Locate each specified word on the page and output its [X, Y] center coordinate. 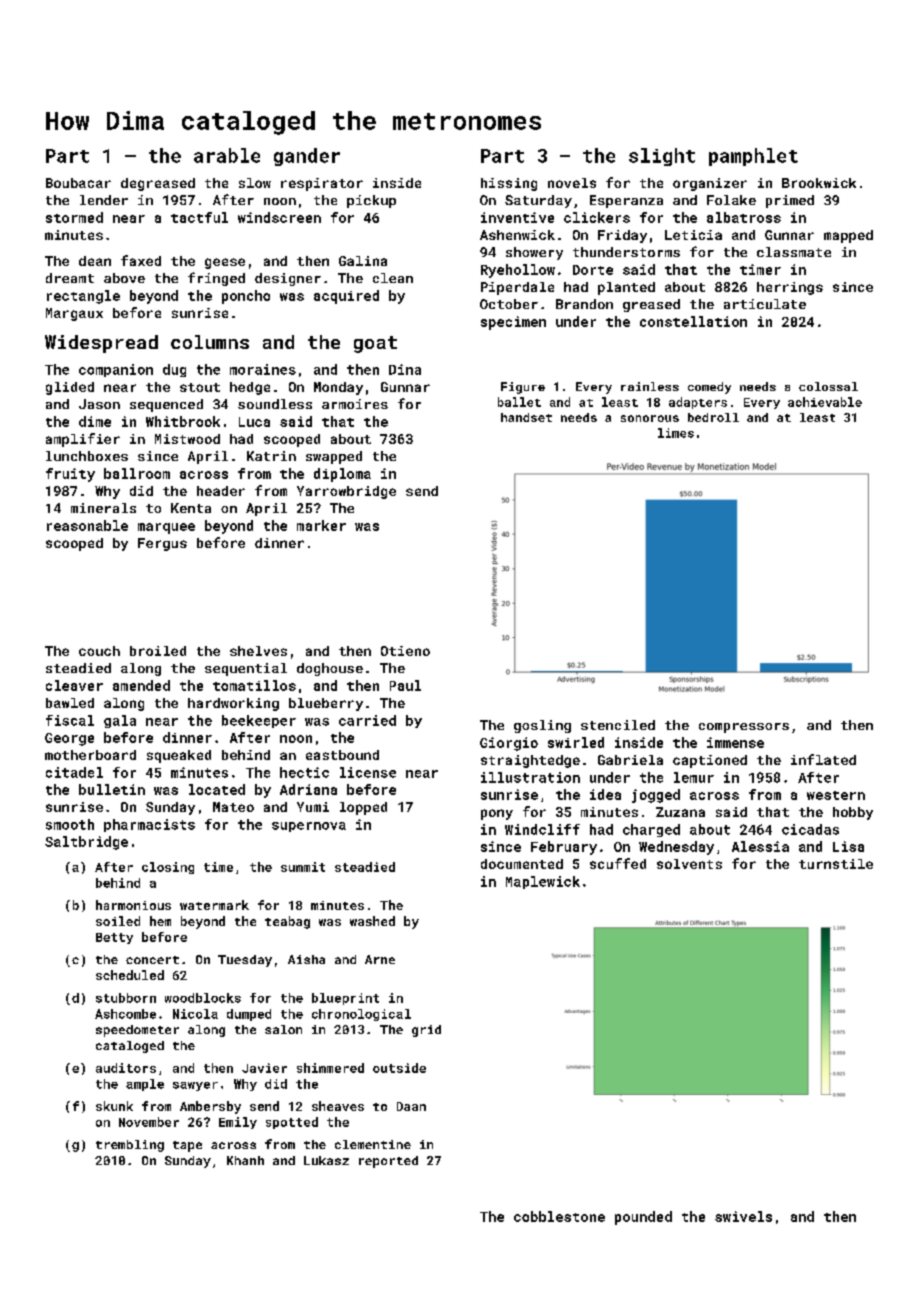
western [836, 795]
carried [367, 720]
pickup [371, 201]
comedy [709, 388]
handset [526, 417]
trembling [130, 1146]
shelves [258, 651]
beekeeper [259, 721]
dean [95, 261]
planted [626, 288]
